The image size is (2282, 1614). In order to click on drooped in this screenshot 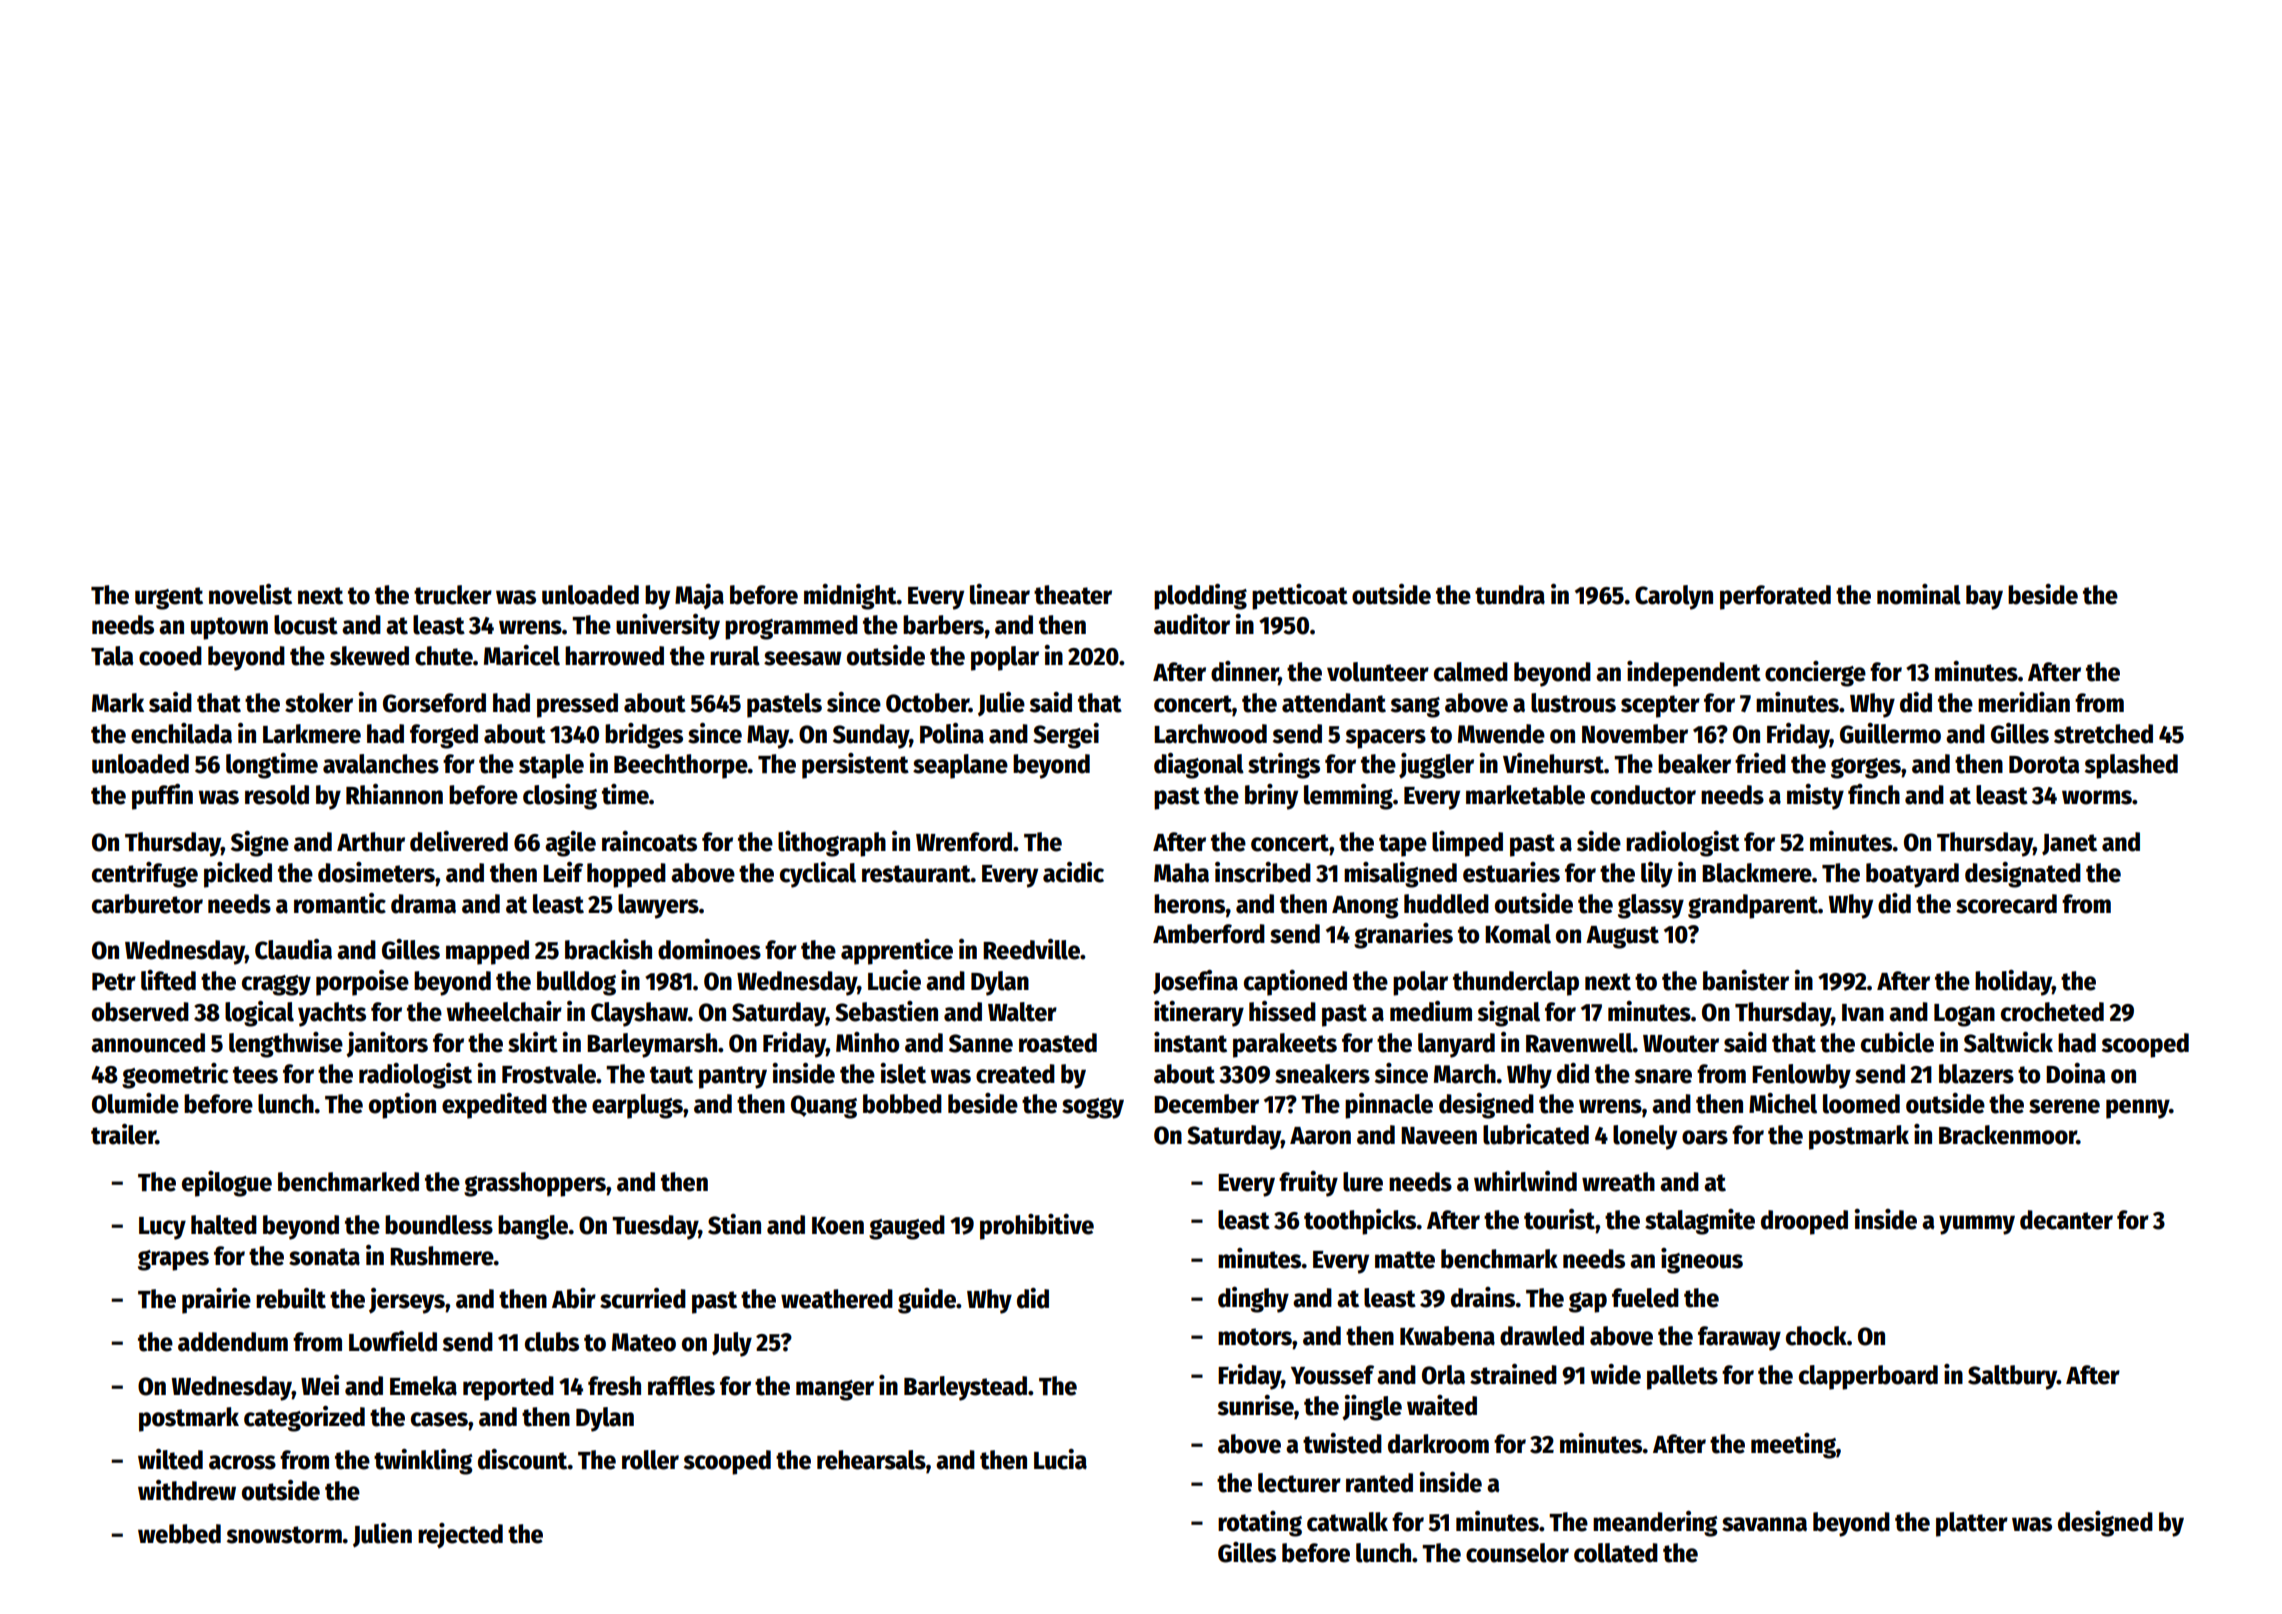, I will do `click(1804, 1222)`.
